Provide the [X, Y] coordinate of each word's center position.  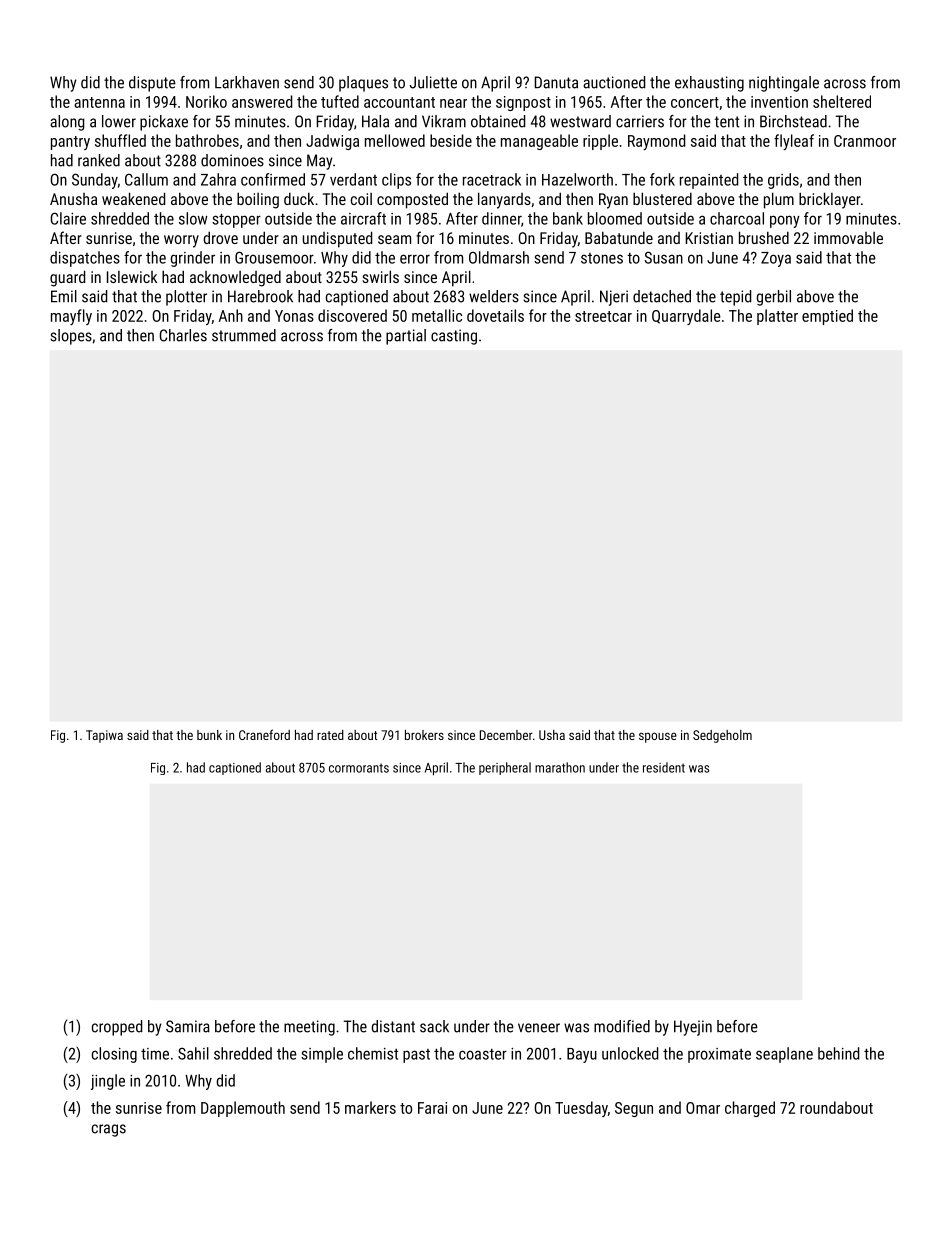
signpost [523, 103]
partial [406, 337]
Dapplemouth [243, 1109]
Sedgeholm [722, 736]
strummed [244, 335]
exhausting [709, 84]
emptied [827, 317]
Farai [432, 1108]
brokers [424, 735]
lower [119, 121]
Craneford [264, 734]
